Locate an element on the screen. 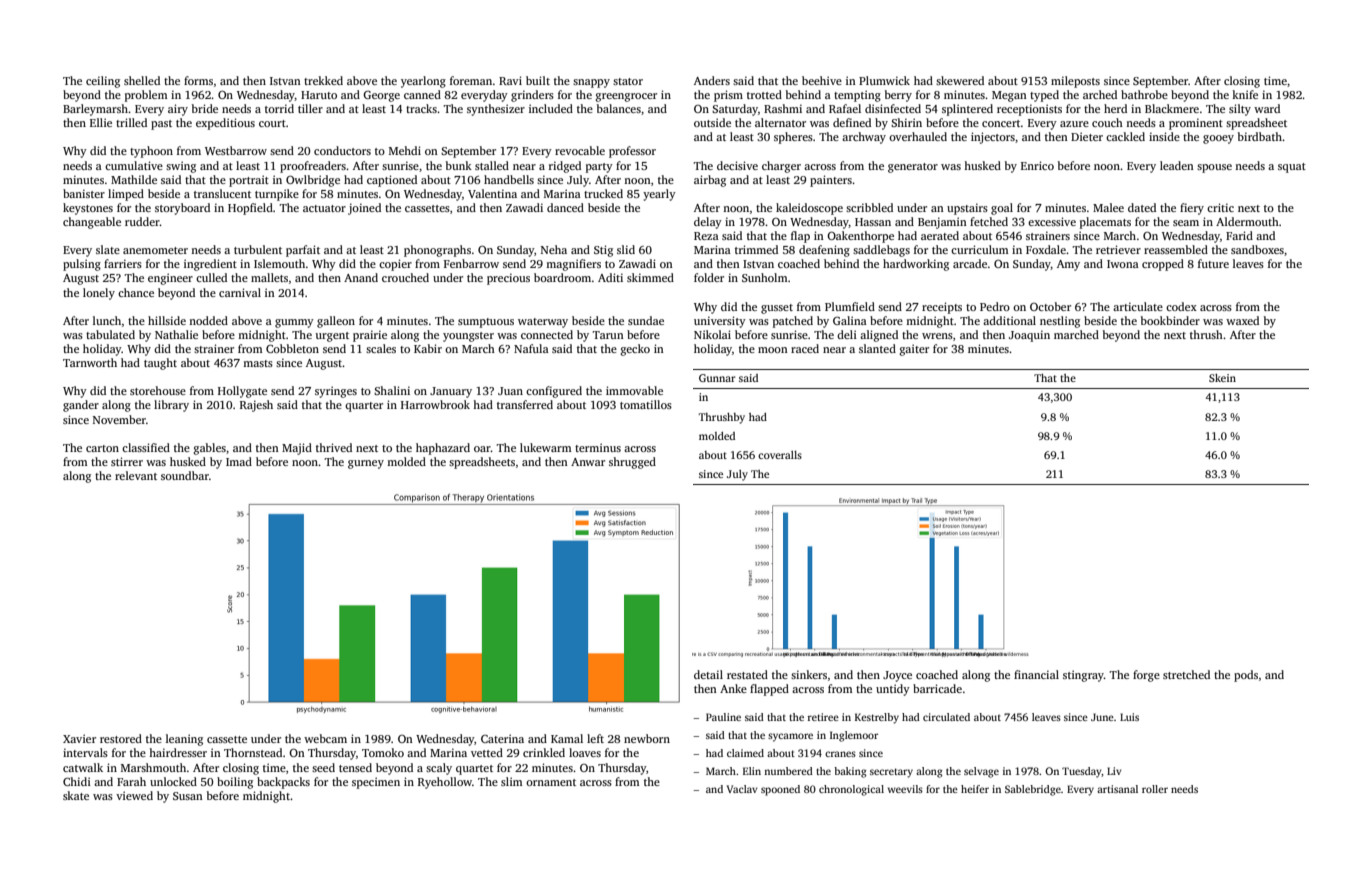 This screenshot has height=887, width=1372. typhoon is located at coordinates (151, 152).
